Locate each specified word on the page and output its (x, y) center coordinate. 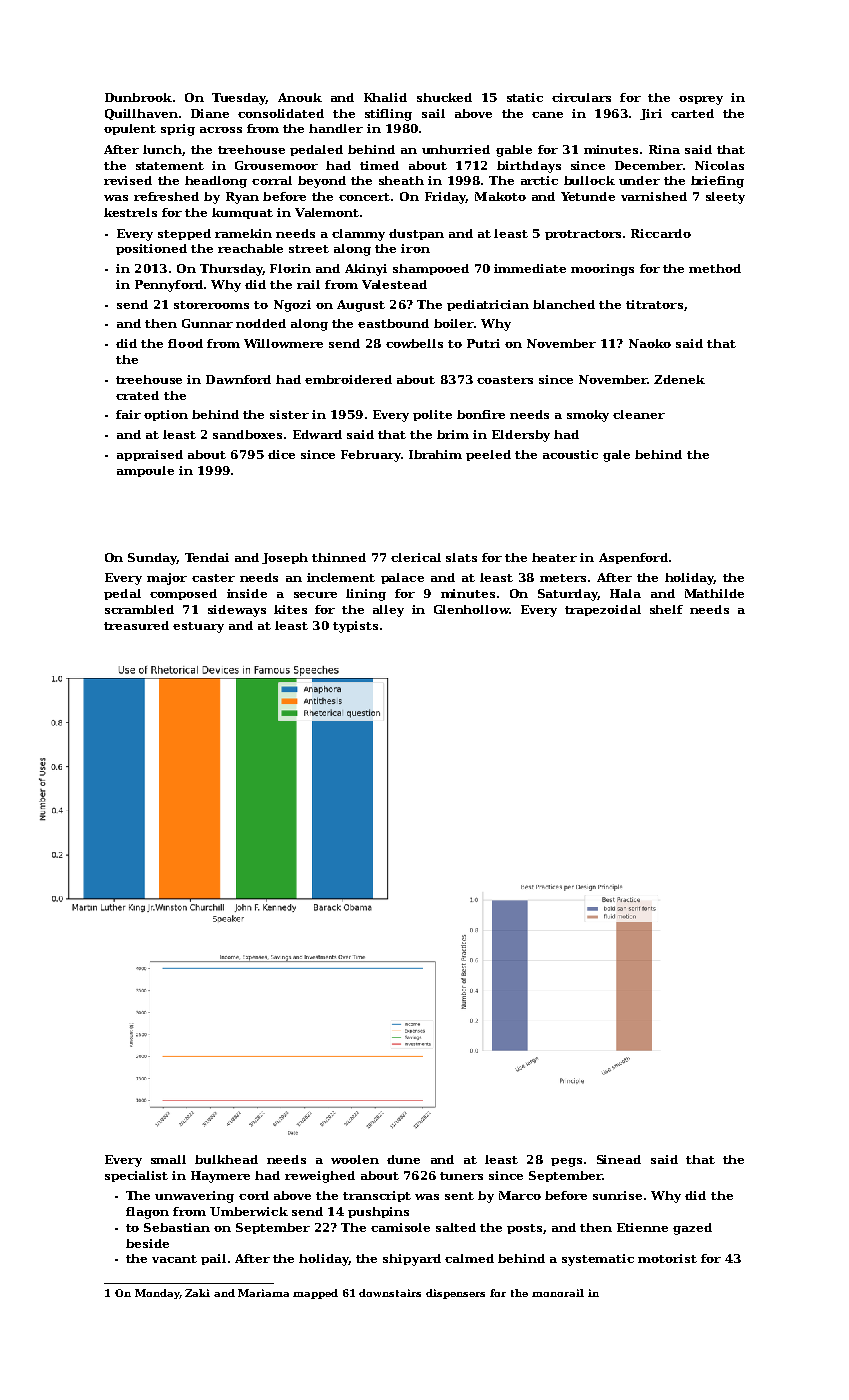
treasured (136, 625)
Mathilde (714, 593)
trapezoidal (603, 610)
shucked (444, 97)
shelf (666, 609)
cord (254, 1195)
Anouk (300, 97)
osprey (701, 100)
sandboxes (247, 434)
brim (453, 434)
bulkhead (226, 1159)
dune (403, 1159)
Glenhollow (471, 609)
